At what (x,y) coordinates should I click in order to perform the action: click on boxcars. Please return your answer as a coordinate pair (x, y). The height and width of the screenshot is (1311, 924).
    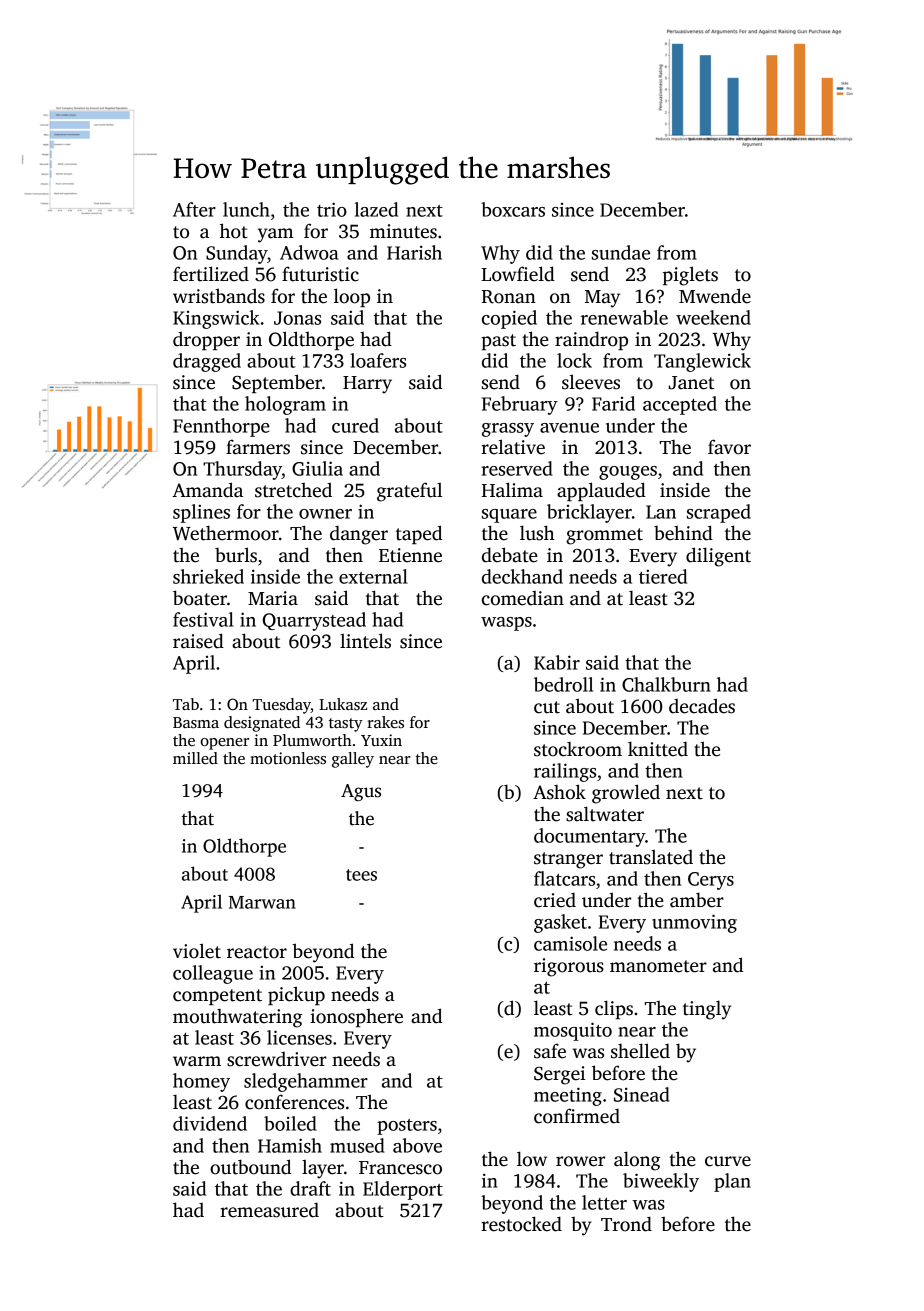
    Looking at the image, I should click on (513, 209).
